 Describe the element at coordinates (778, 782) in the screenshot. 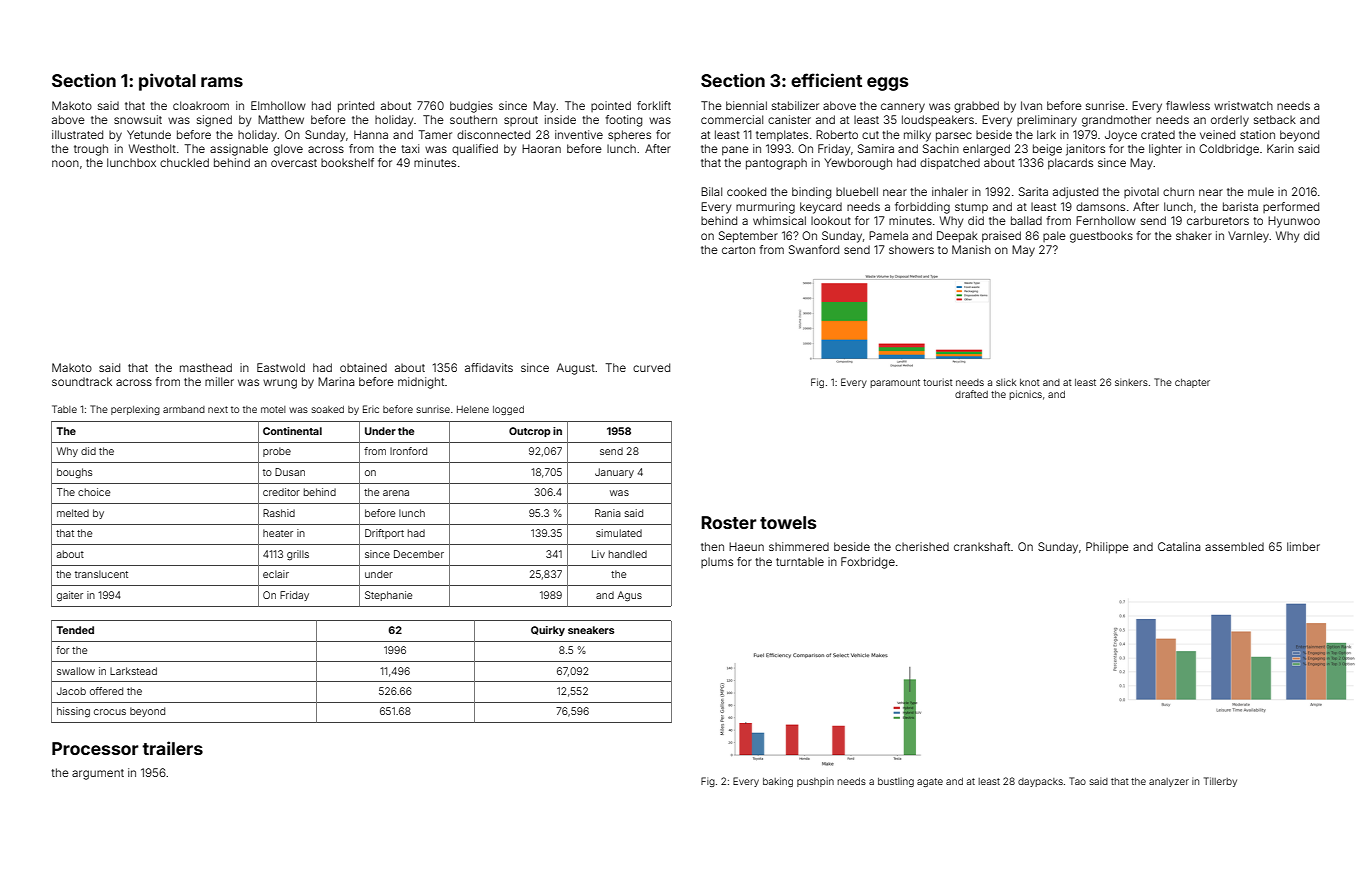

I see `baking` at that location.
